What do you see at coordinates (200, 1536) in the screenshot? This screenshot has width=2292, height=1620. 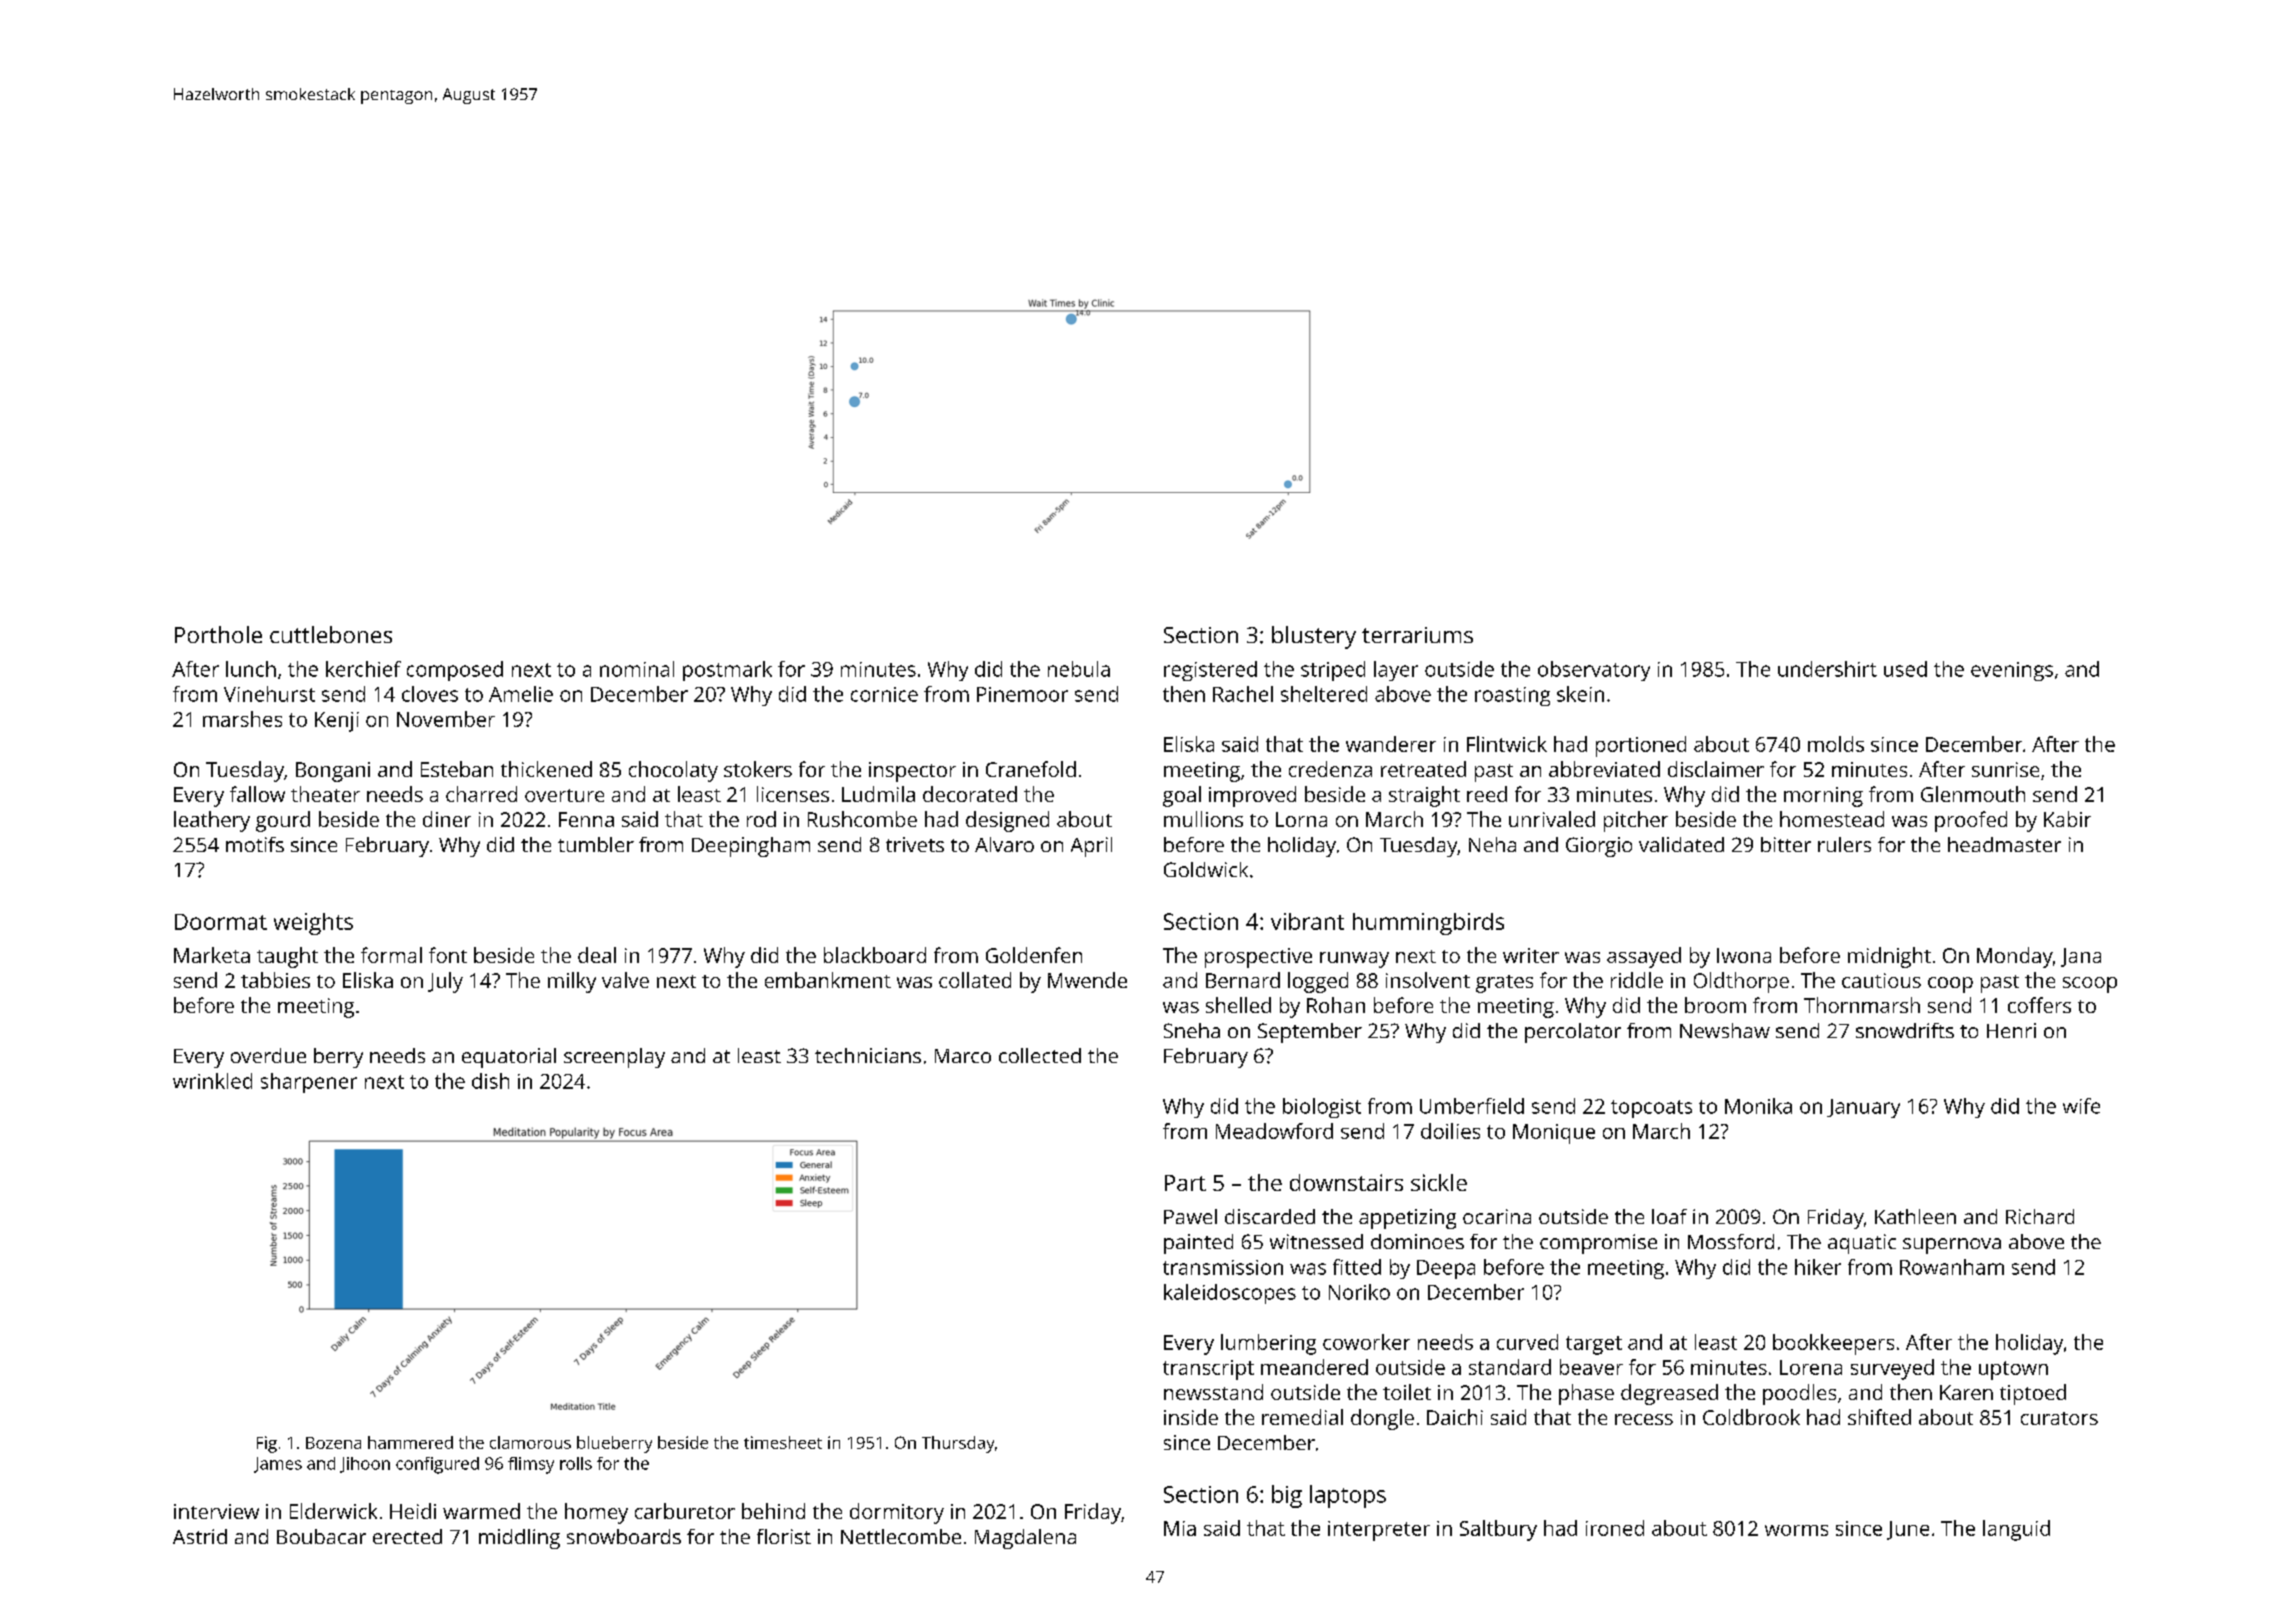 I see `Astrid` at bounding box center [200, 1536].
